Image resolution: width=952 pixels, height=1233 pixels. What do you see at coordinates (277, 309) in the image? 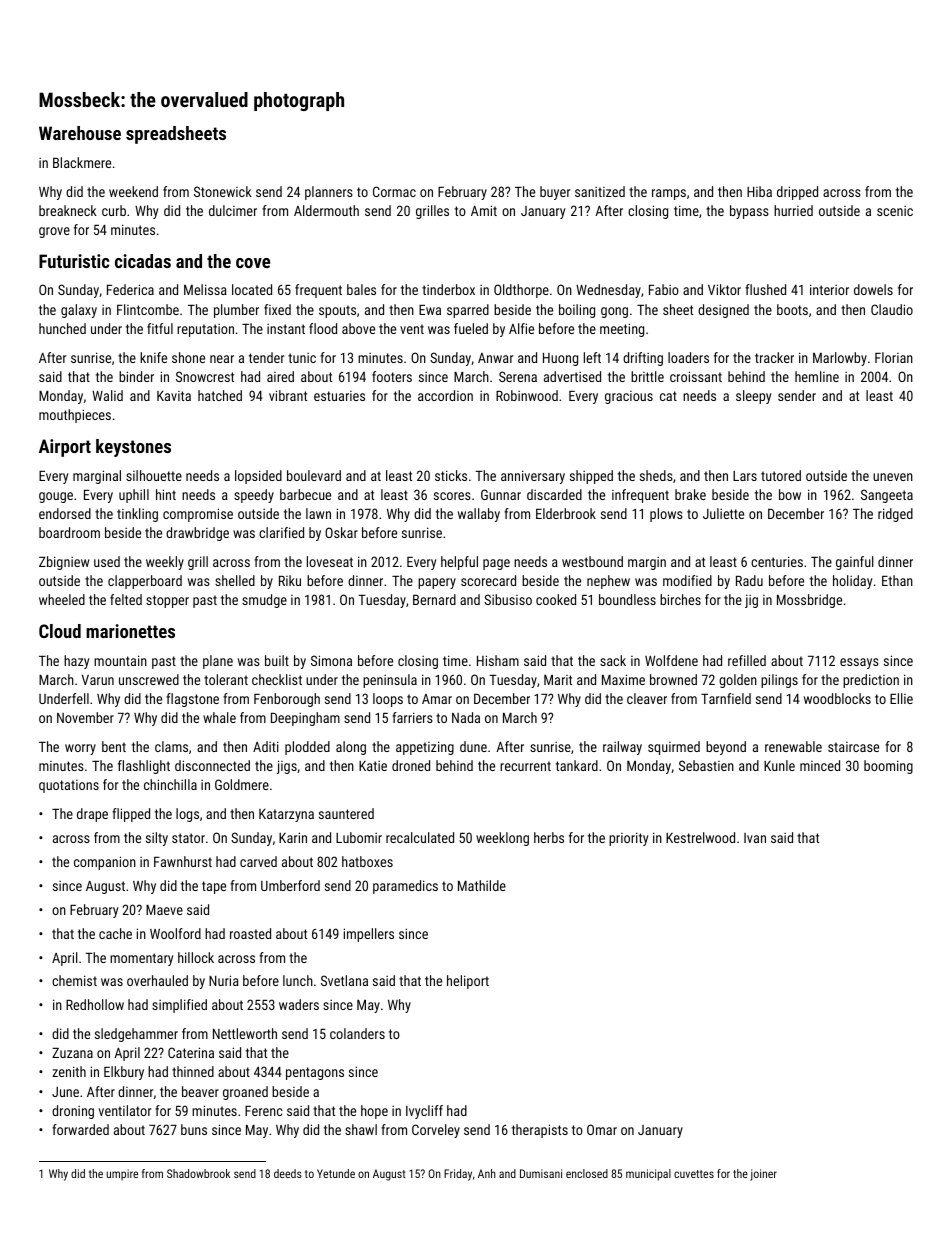
I see `fixed` at bounding box center [277, 309].
